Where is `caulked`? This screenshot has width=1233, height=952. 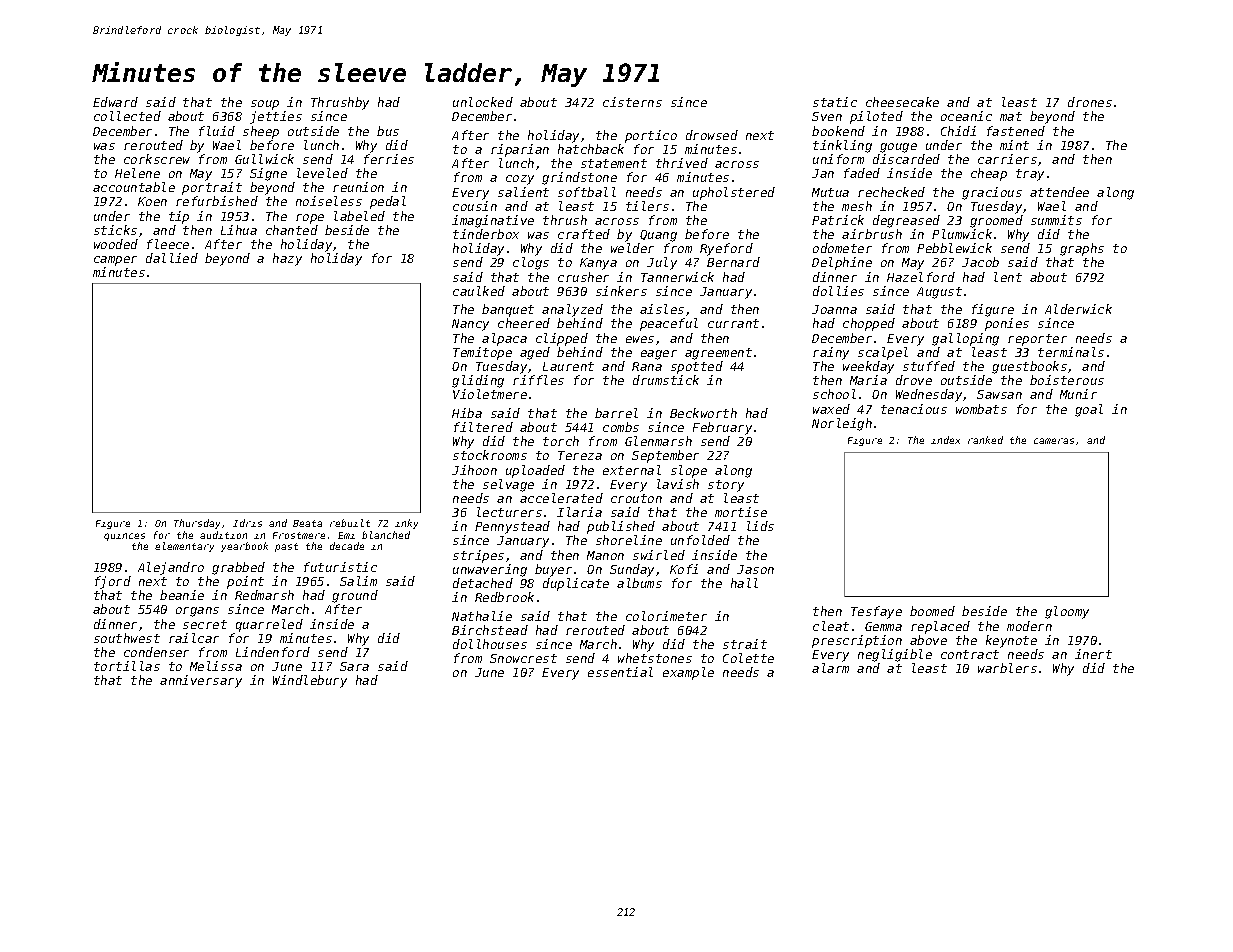 caulked is located at coordinates (479, 291).
